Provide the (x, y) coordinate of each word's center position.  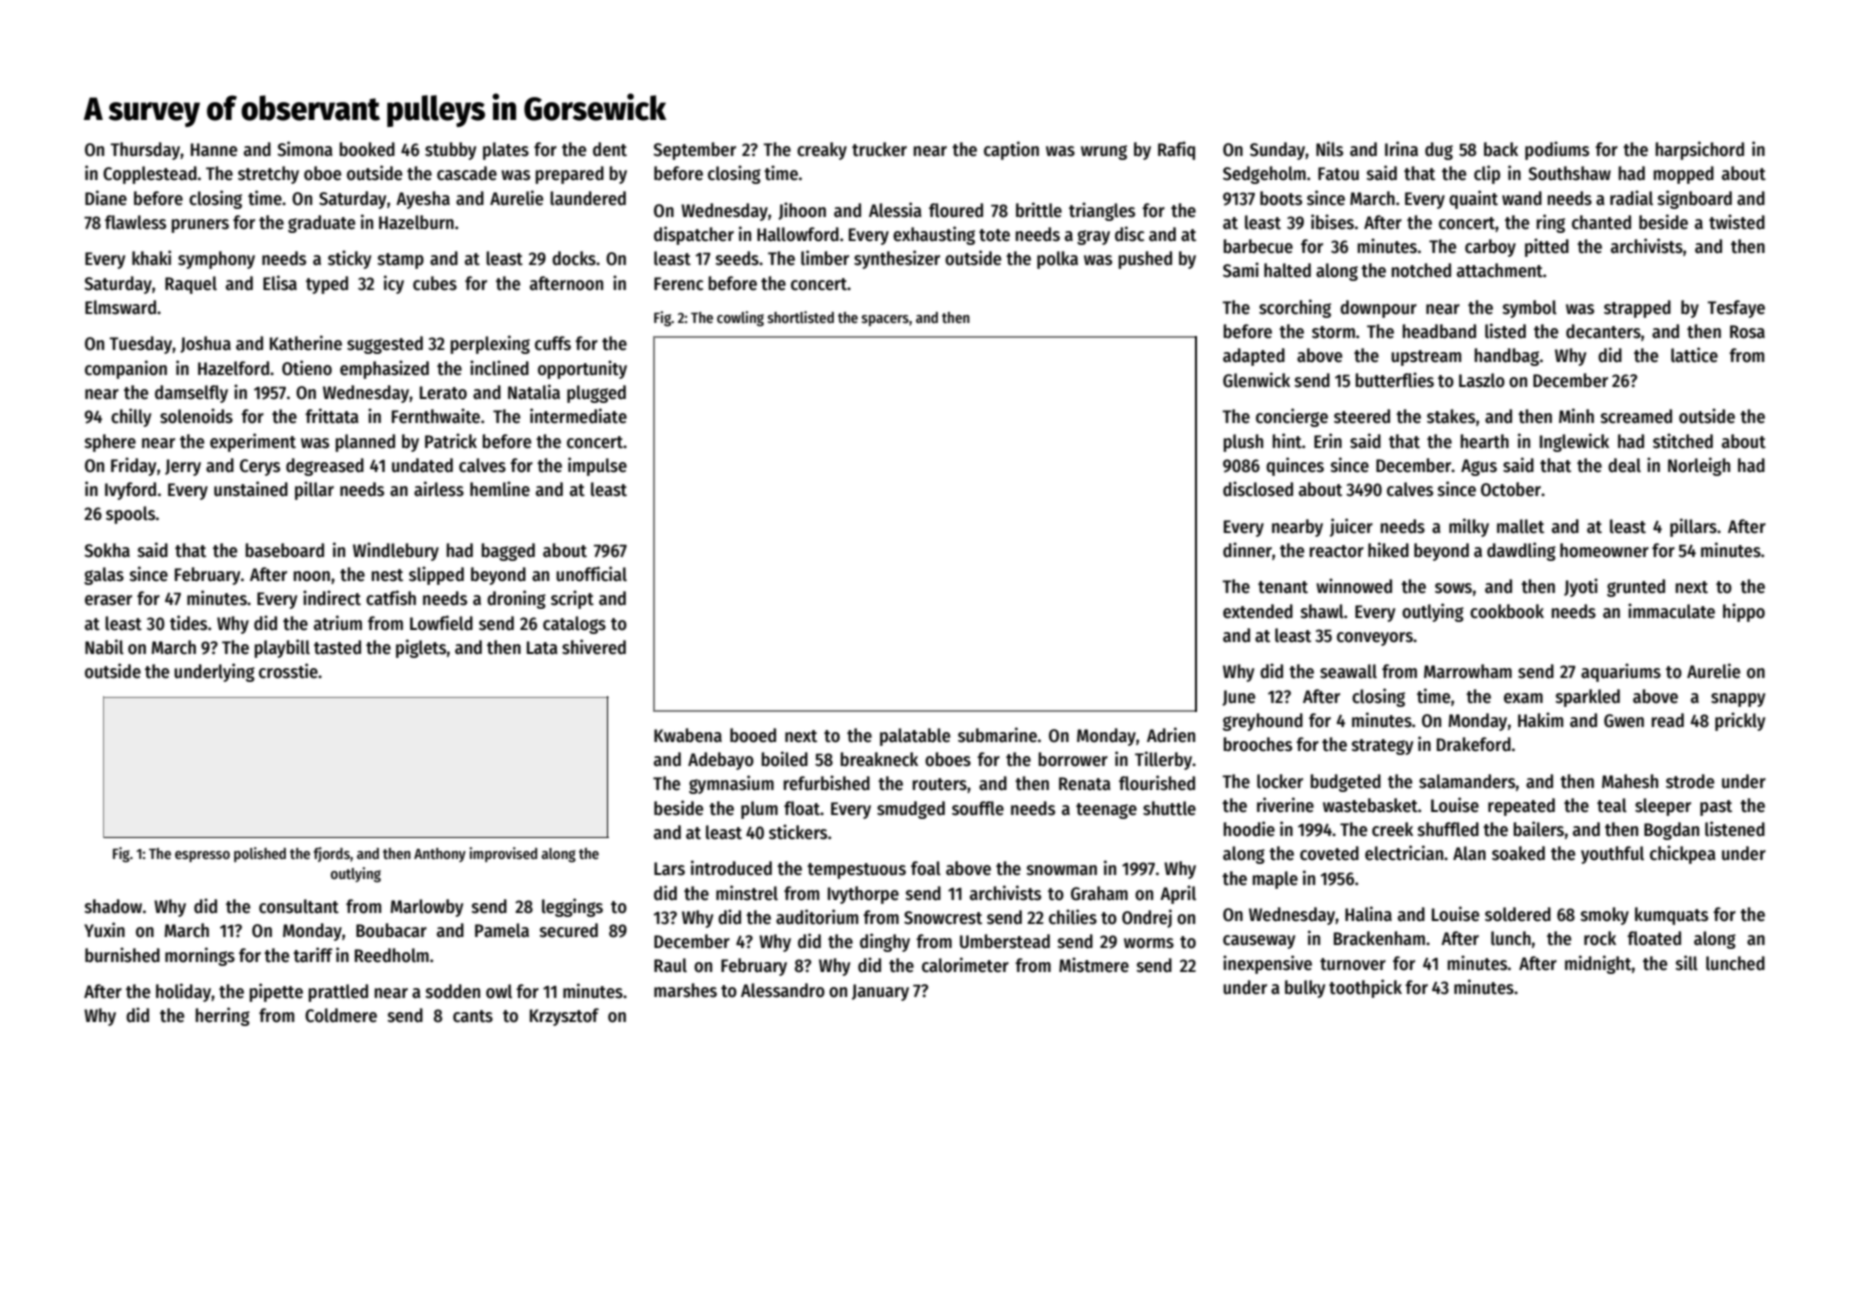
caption (1011, 150)
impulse (597, 466)
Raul (670, 965)
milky (1469, 527)
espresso (202, 856)
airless (439, 489)
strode (1690, 781)
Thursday (145, 151)
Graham (1099, 893)
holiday (183, 992)
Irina (1401, 148)
